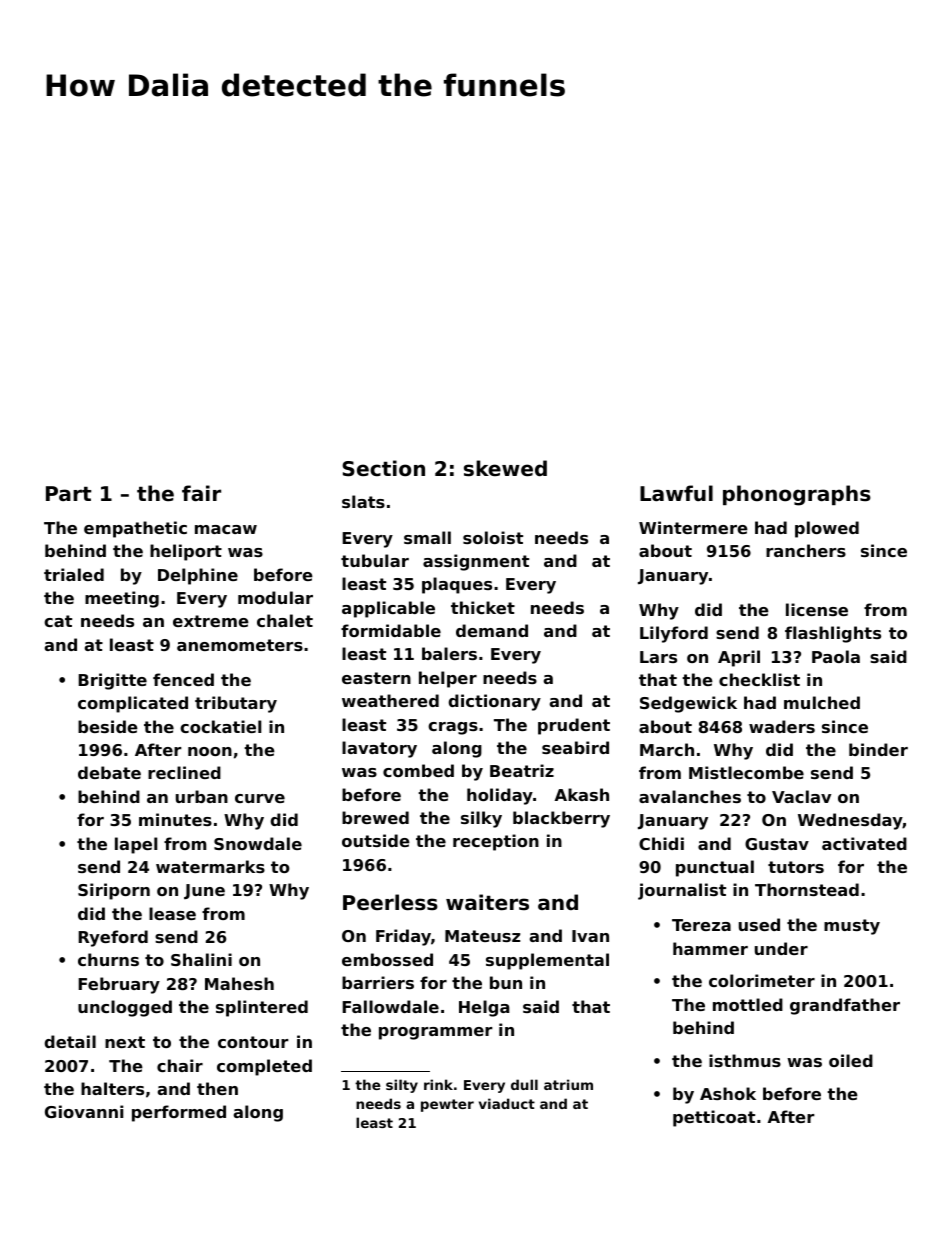 The height and width of the screenshot is (1233, 952). Describe the element at coordinates (363, 501) in the screenshot. I see `slats` at that location.
